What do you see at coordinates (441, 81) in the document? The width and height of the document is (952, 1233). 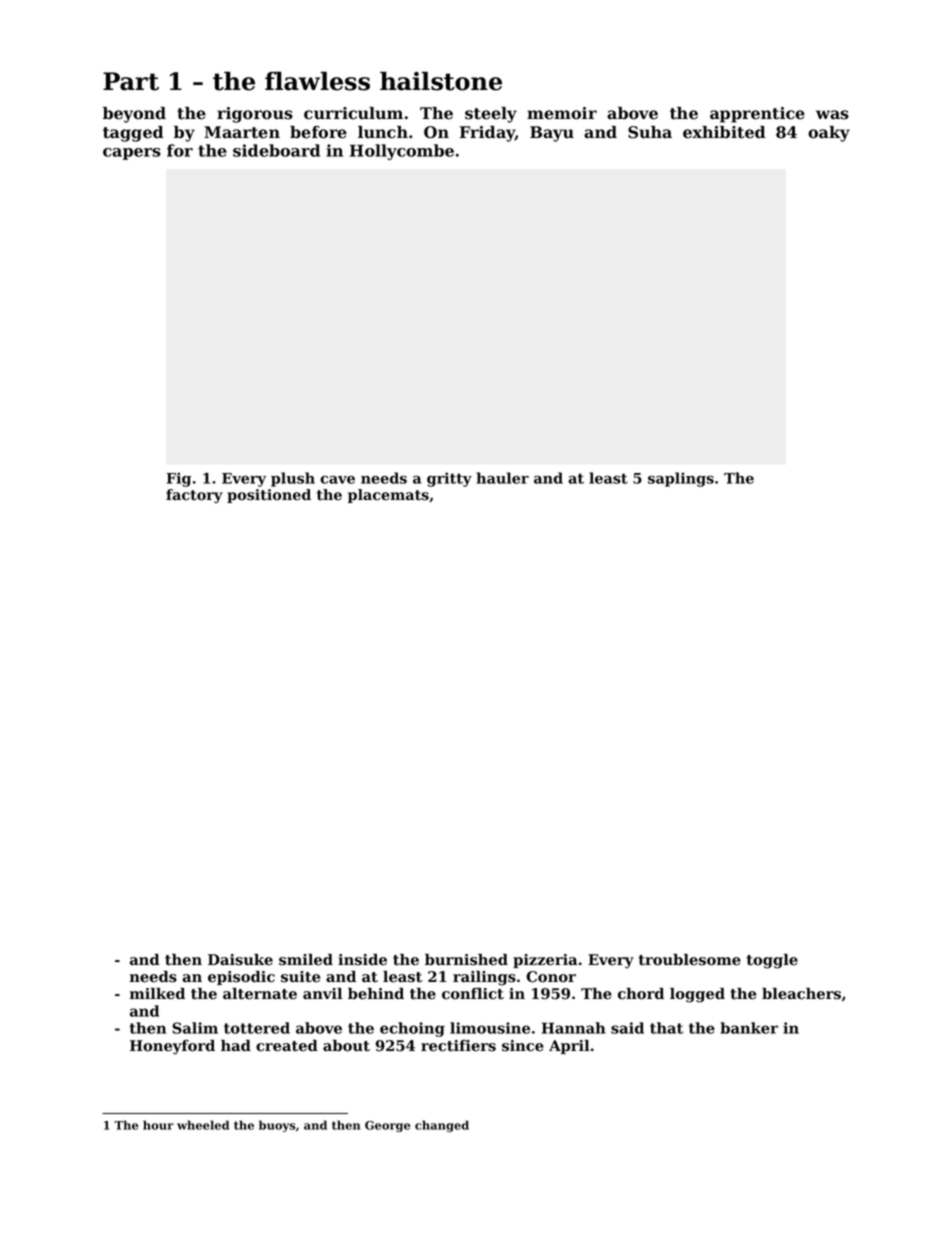 I see `hailstone` at bounding box center [441, 81].
